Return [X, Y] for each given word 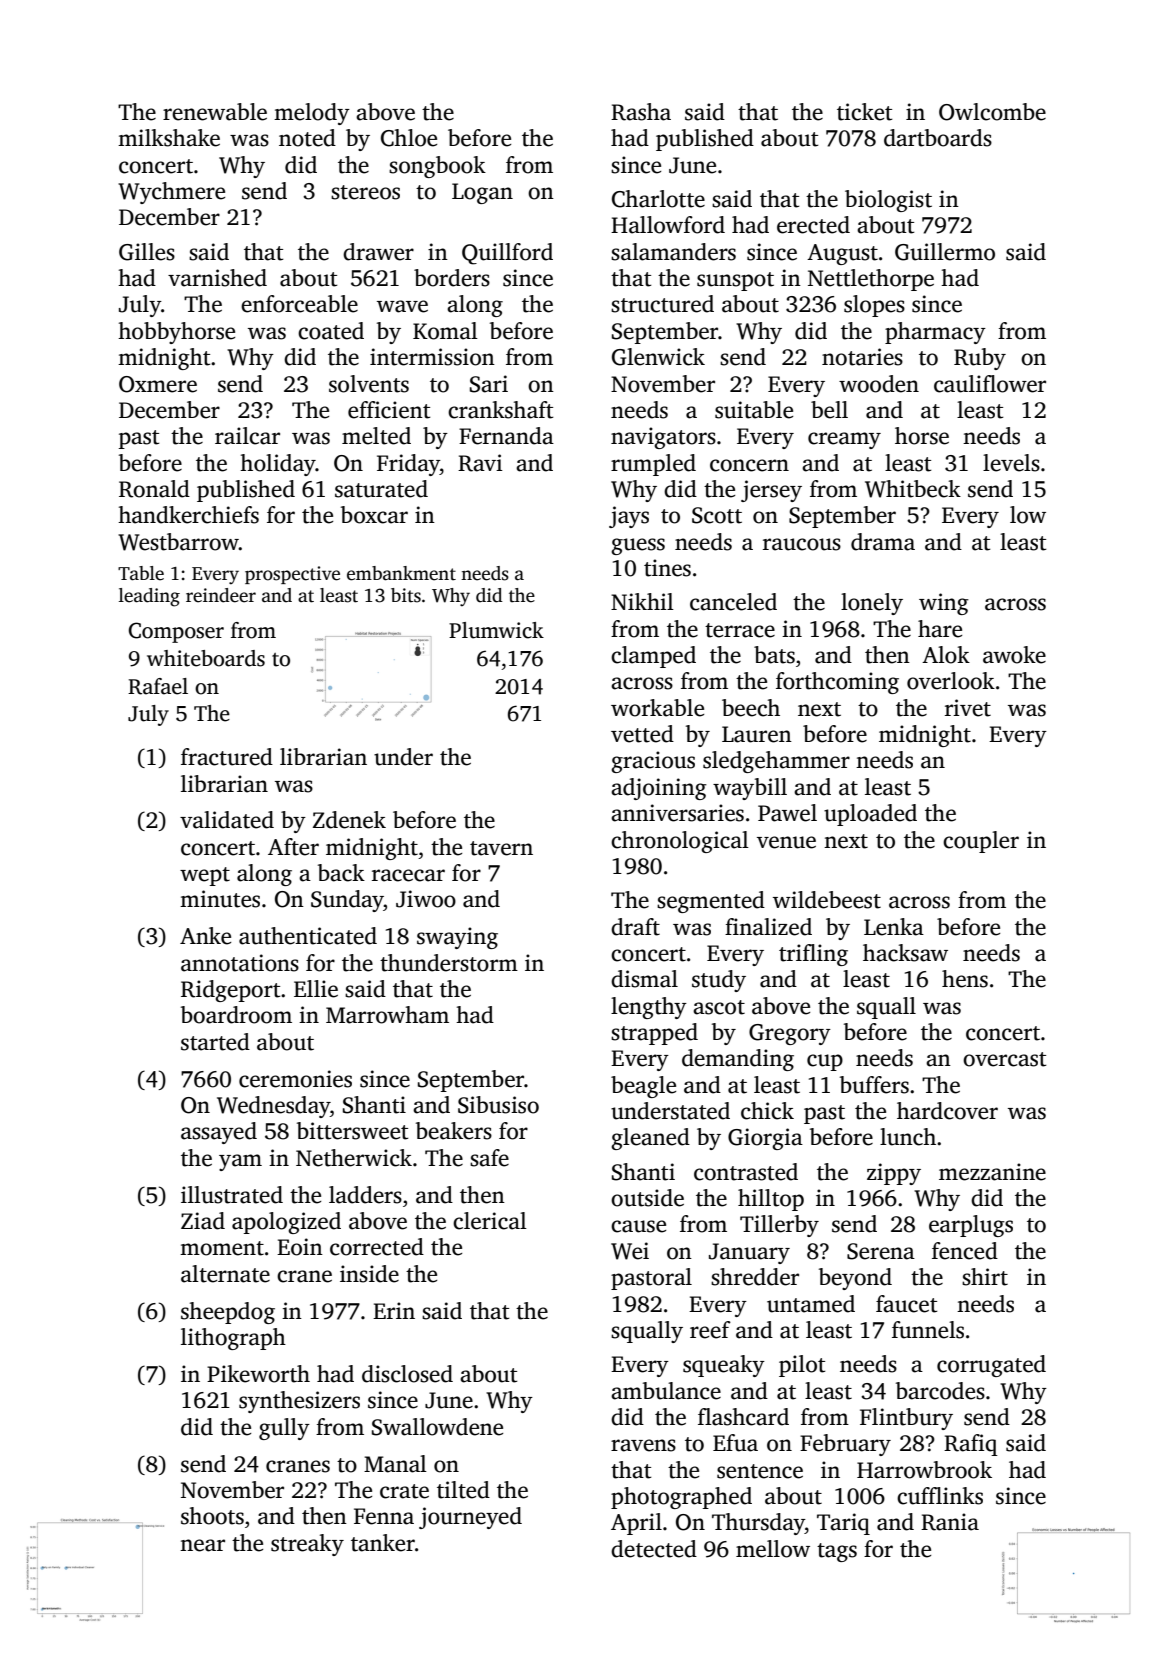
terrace [740, 630]
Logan [482, 193]
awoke [1014, 655]
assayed [219, 1133]
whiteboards [206, 658]
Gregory [790, 1034]
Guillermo [945, 252]
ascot [719, 1007]
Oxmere [158, 384]
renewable [215, 112]
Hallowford [668, 225]
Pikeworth [258, 1374]
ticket [864, 112]
